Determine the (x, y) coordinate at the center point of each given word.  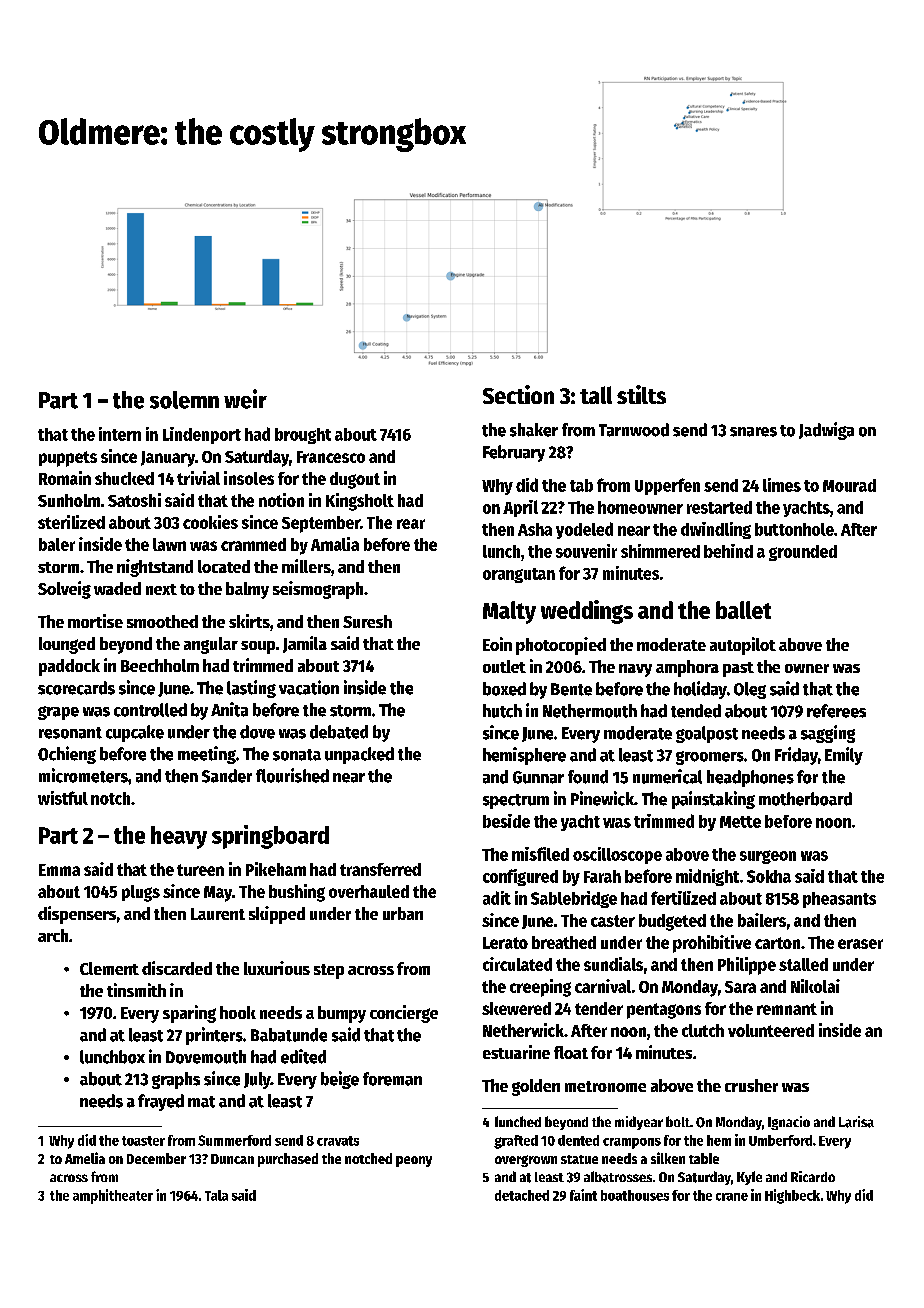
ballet (743, 610)
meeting (207, 755)
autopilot (743, 646)
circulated (517, 964)
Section (518, 394)
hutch (502, 711)
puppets (68, 459)
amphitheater (113, 1196)
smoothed (162, 621)
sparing (189, 1014)
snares (753, 432)
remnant (787, 1009)
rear (411, 524)
